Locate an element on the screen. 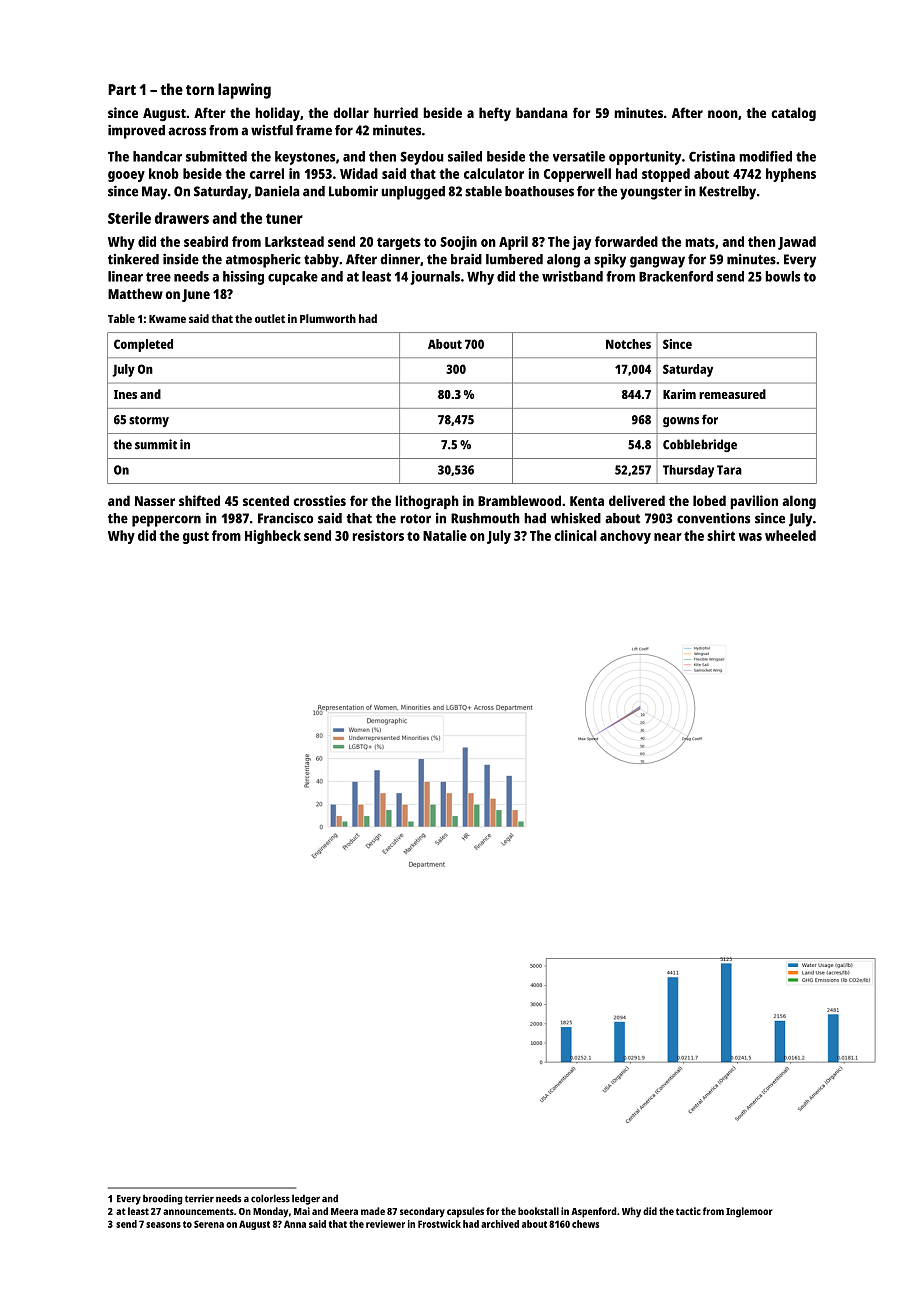 The height and width of the screenshot is (1308, 924). Inglemoor is located at coordinates (749, 1212).
